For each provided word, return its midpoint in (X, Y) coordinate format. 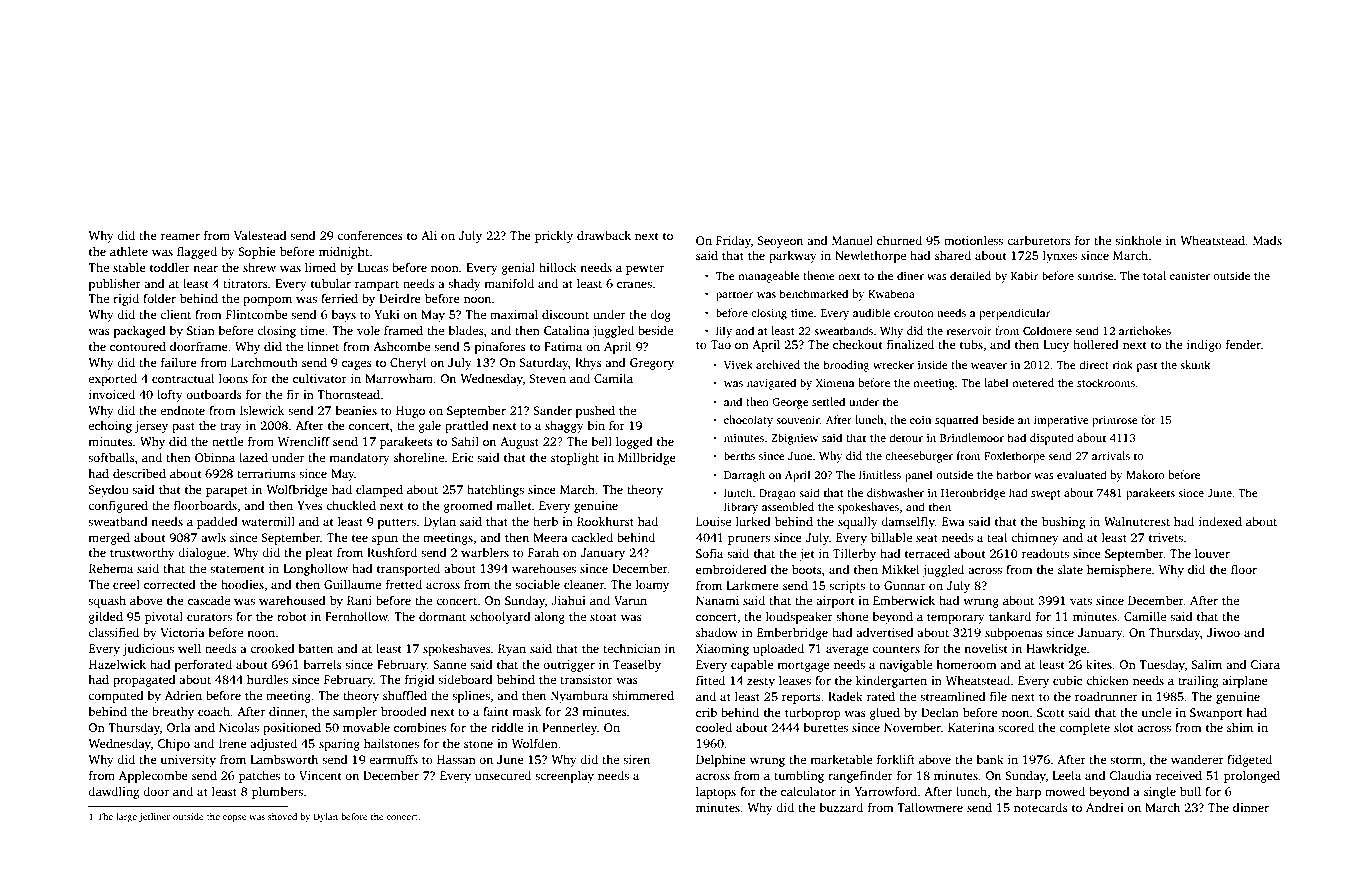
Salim (1206, 664)
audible (872, 312)
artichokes (1145, 330)
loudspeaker (799, 617)
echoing (110, 427)
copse (234, 818)
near (205, 268)
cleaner (584, 584)
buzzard (841, 807)
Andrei (1105, 807)
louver (1212, 553)
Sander (552, 410)
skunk (1195, 364)
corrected (170, 584)
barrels (322, 664)
